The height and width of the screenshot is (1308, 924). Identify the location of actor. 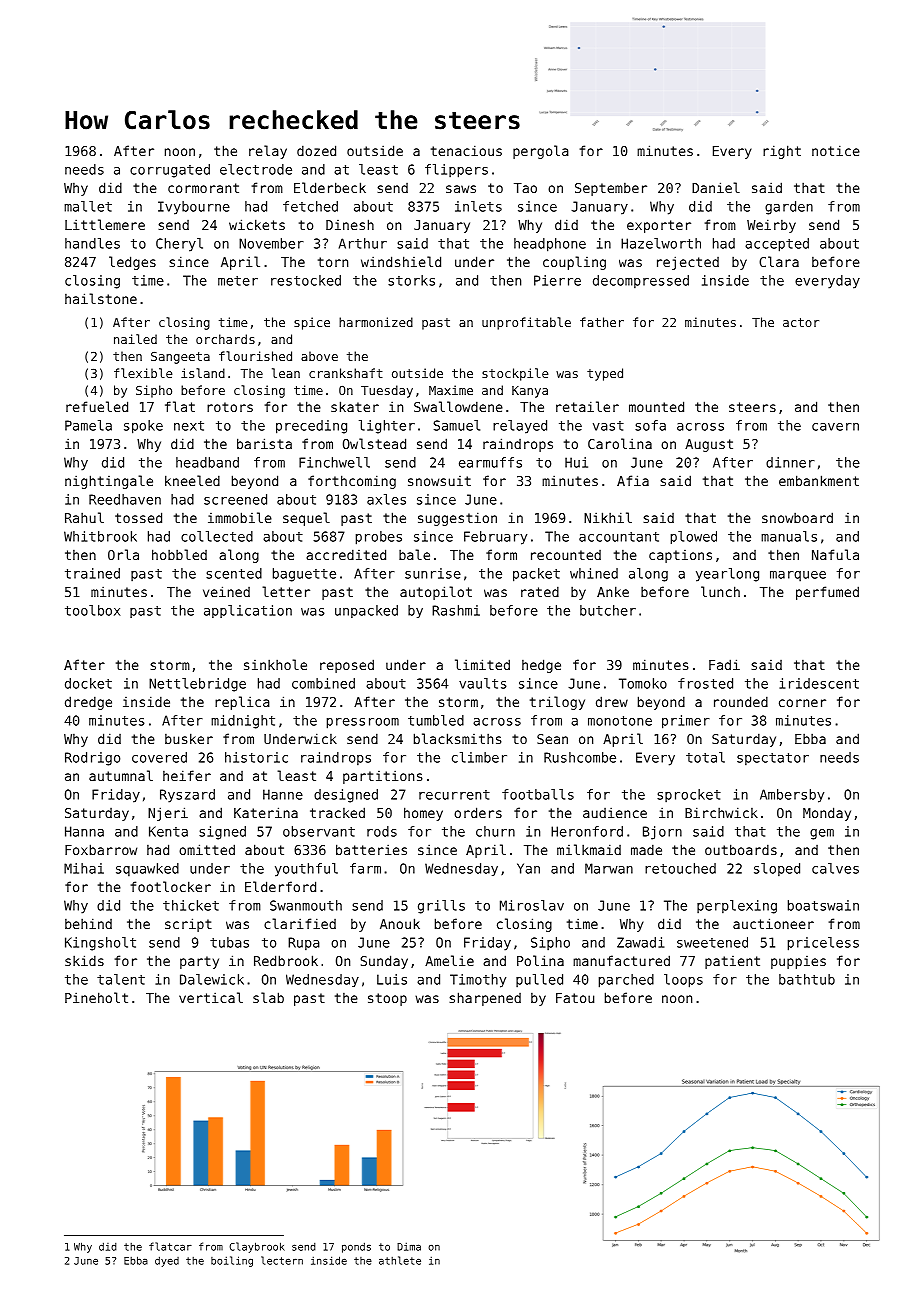
(801, 322).
